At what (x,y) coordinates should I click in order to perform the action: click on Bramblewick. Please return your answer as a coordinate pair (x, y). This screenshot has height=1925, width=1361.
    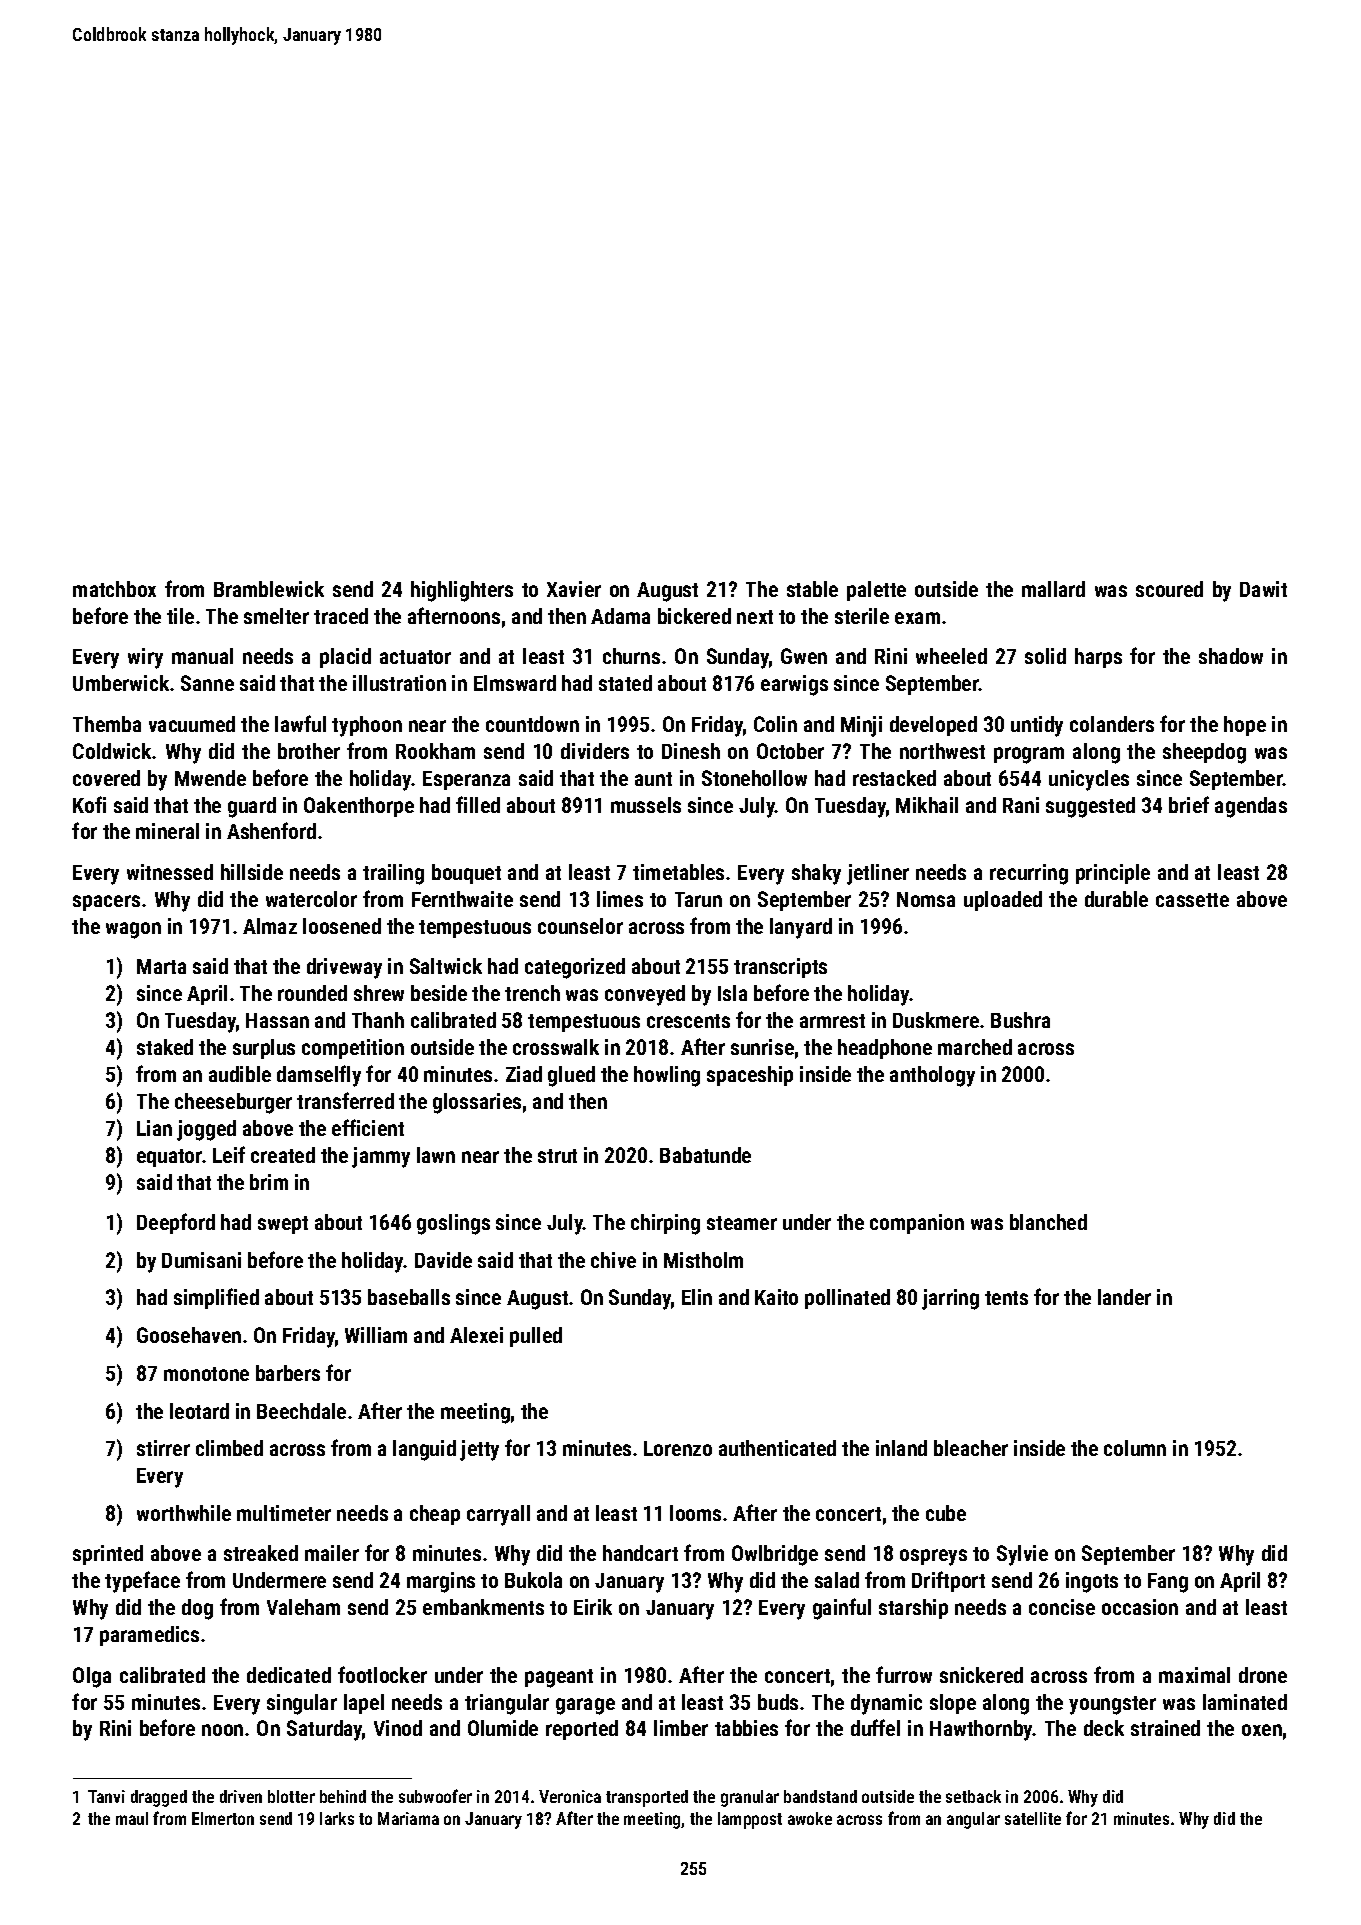
    Looking at the image, I should click on (269, 589).
